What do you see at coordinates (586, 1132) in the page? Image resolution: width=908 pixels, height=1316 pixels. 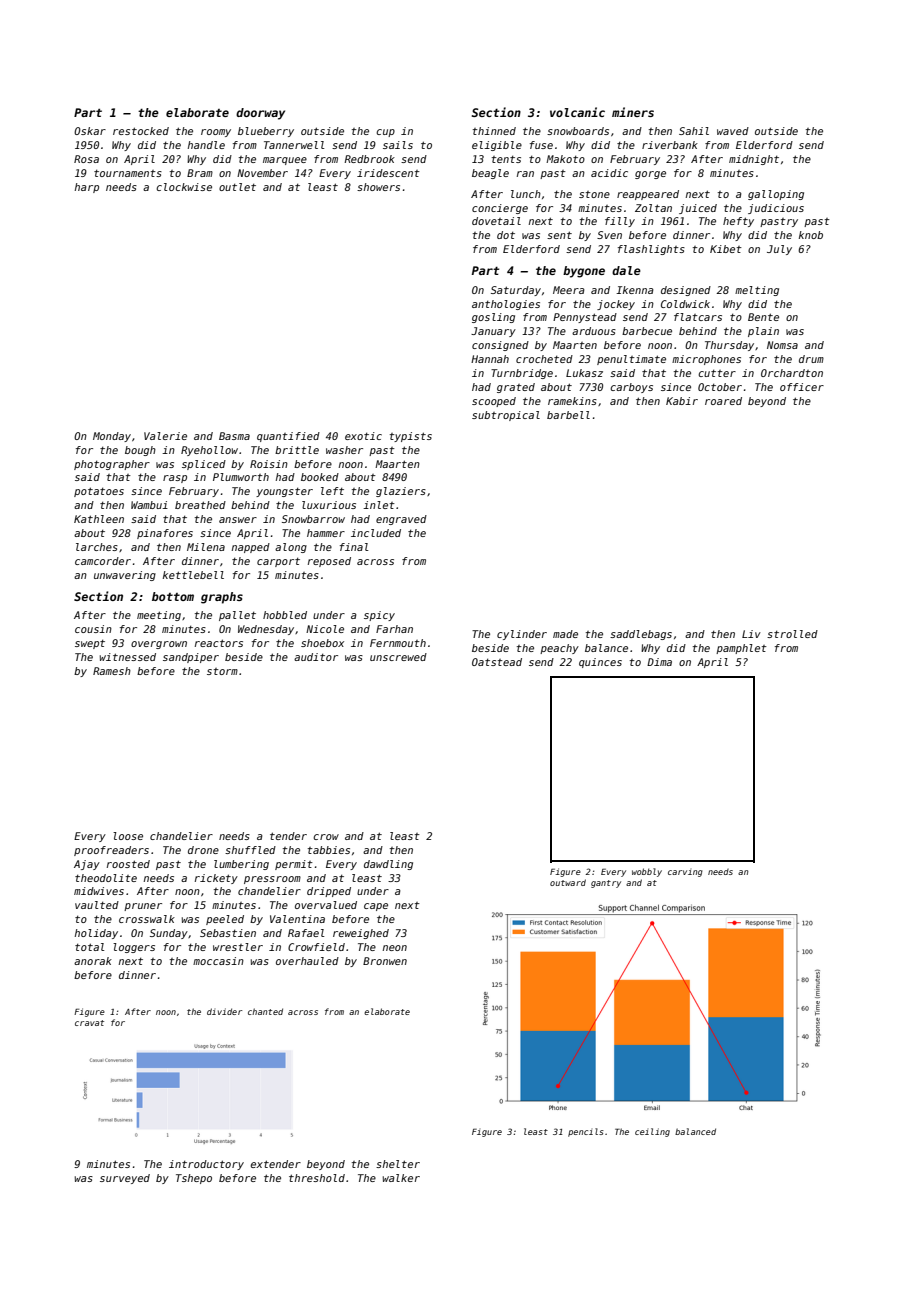 I see `pencils` at bounding box center [586, 1132].
